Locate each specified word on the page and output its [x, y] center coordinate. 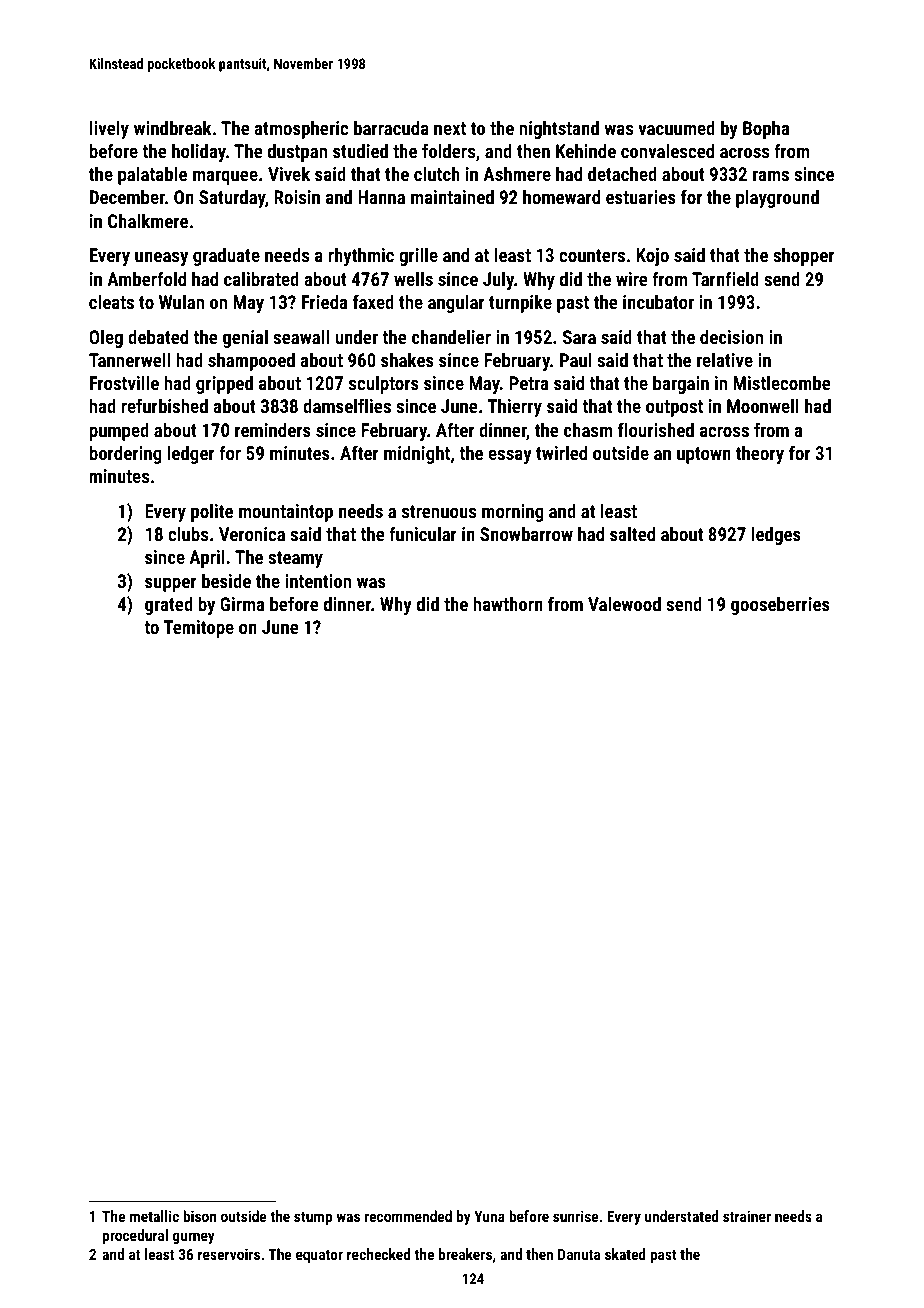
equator [319, 1256]
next [450, 128]
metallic [154, 1216]
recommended [408, 1216]
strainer [747, 1216]
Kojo [652, 257]
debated [158, 336]
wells [413, 278]
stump [313, 1218]
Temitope [198, 629]
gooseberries [780, 605]
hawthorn [508, 603]
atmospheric [301, 129]
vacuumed [676, 127]
